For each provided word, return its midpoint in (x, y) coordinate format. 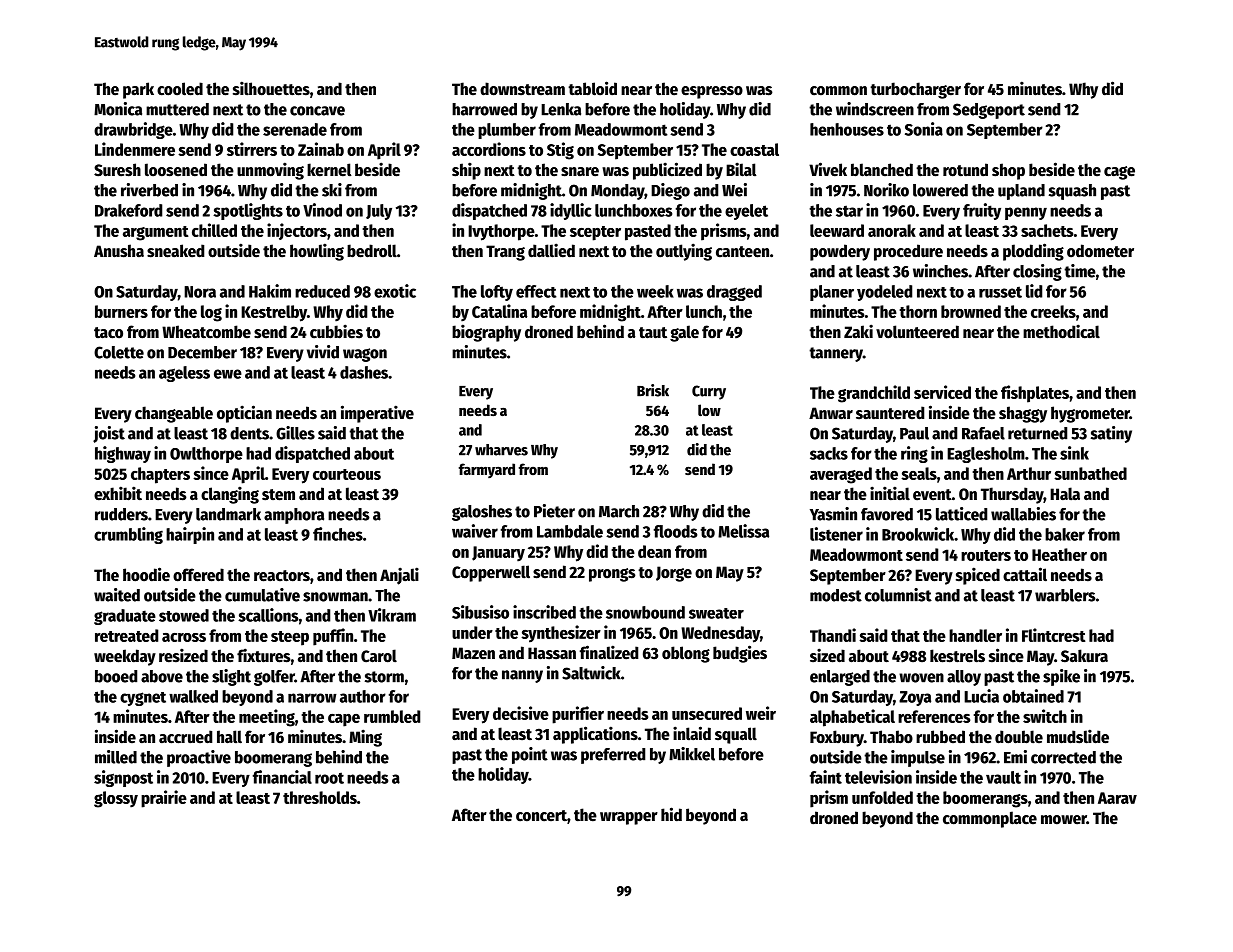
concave (317, 111)
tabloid (592, 88)
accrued (185, 737)
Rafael (983, 433)
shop (1008, 171)
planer (832, 293)
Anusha (119, 251)
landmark (228, 514)
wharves (501, 450)
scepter (595, 233)
